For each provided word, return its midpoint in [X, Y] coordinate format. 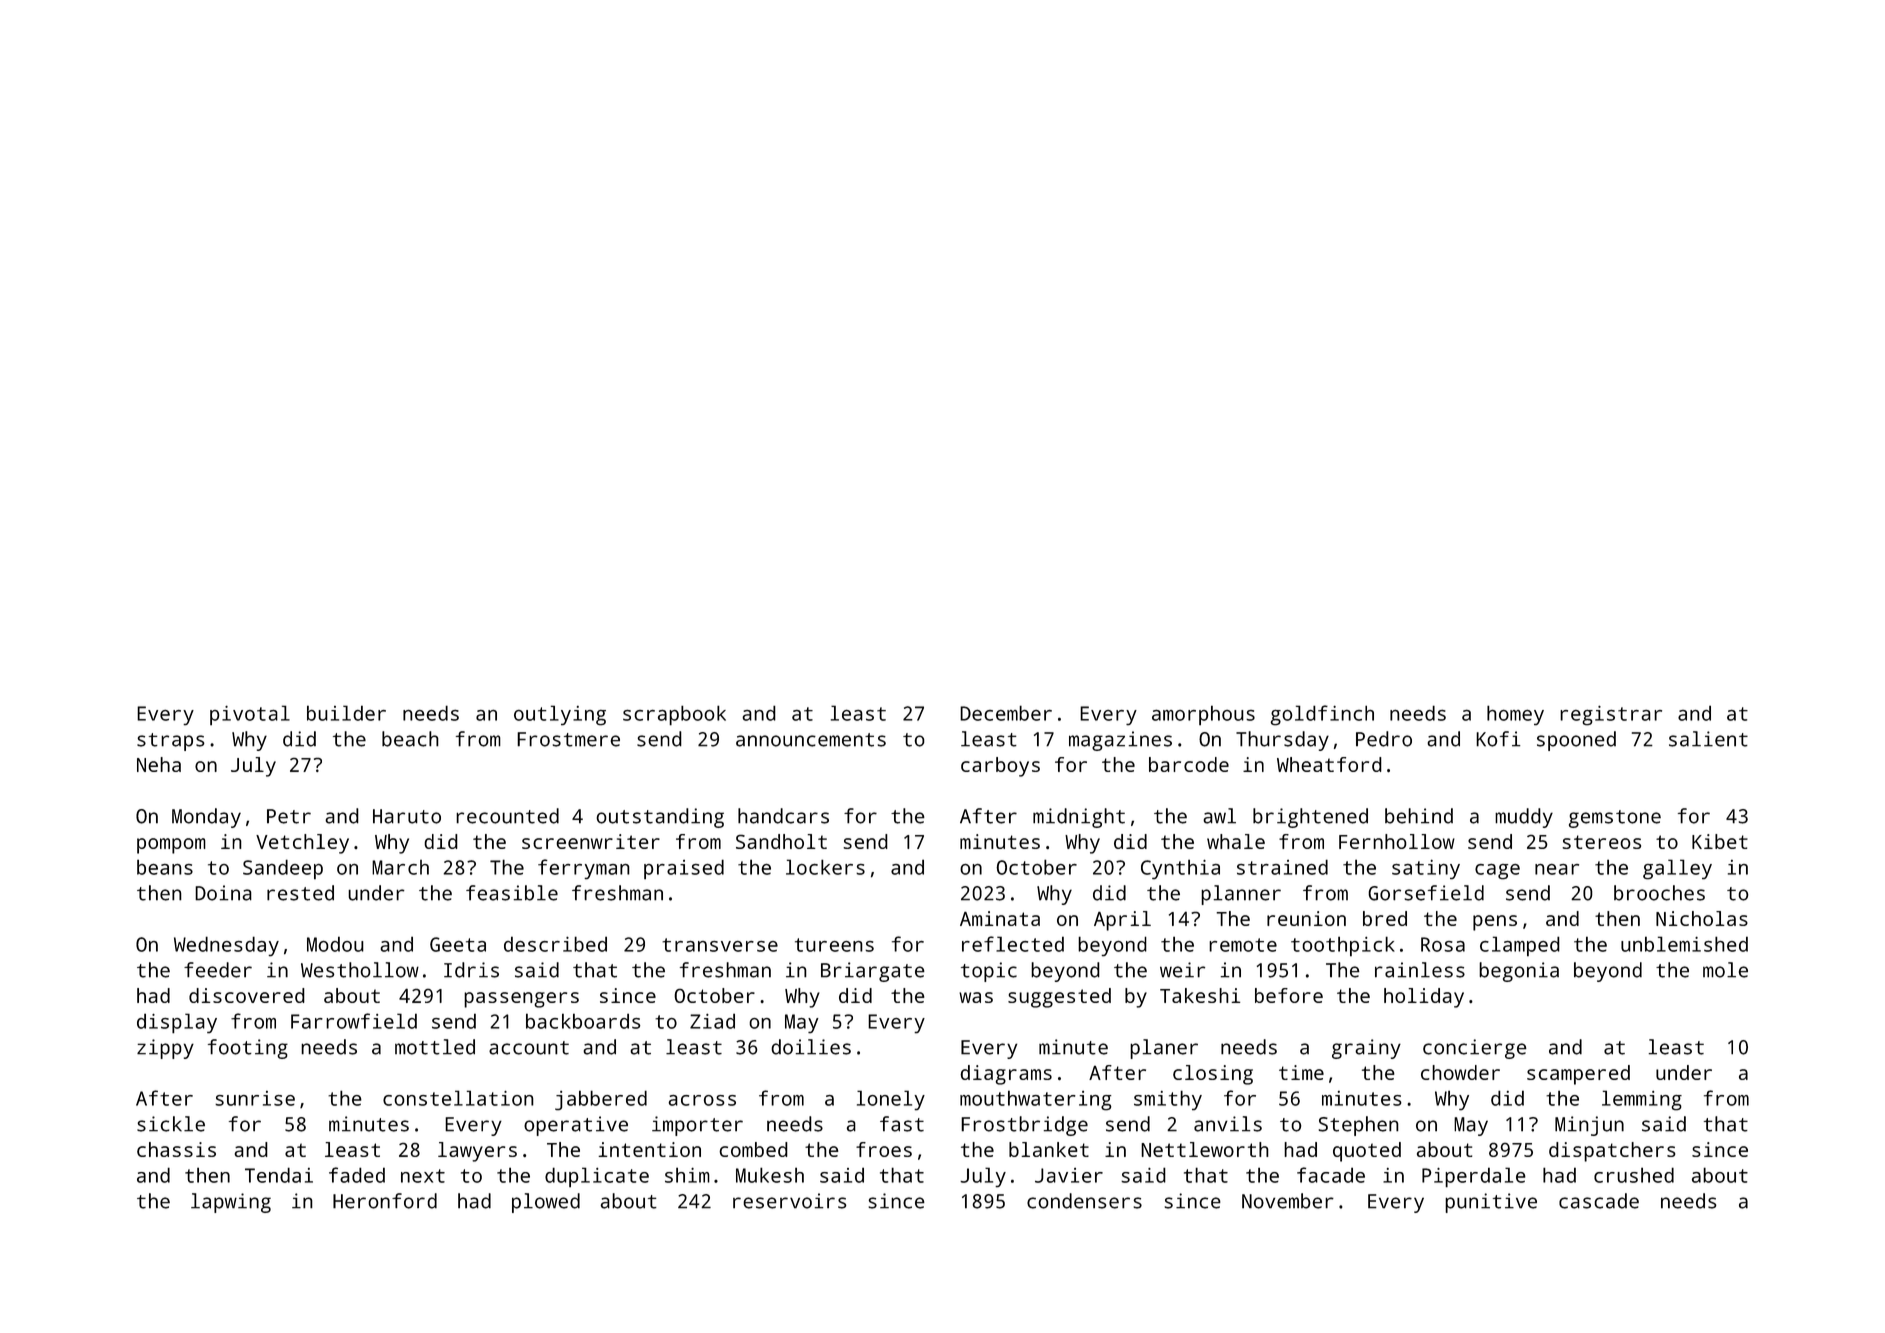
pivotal [250, 715]
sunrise [255, 1098]
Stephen [1359, 1126]
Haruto [407, 816]
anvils [1228, 1124]
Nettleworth [1204, 1149]
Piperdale [1474, 1177]
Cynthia [1180, 869]
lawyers [477, 1152]
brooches [1659, 893]
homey [1515, 715]
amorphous [1203, 715]
